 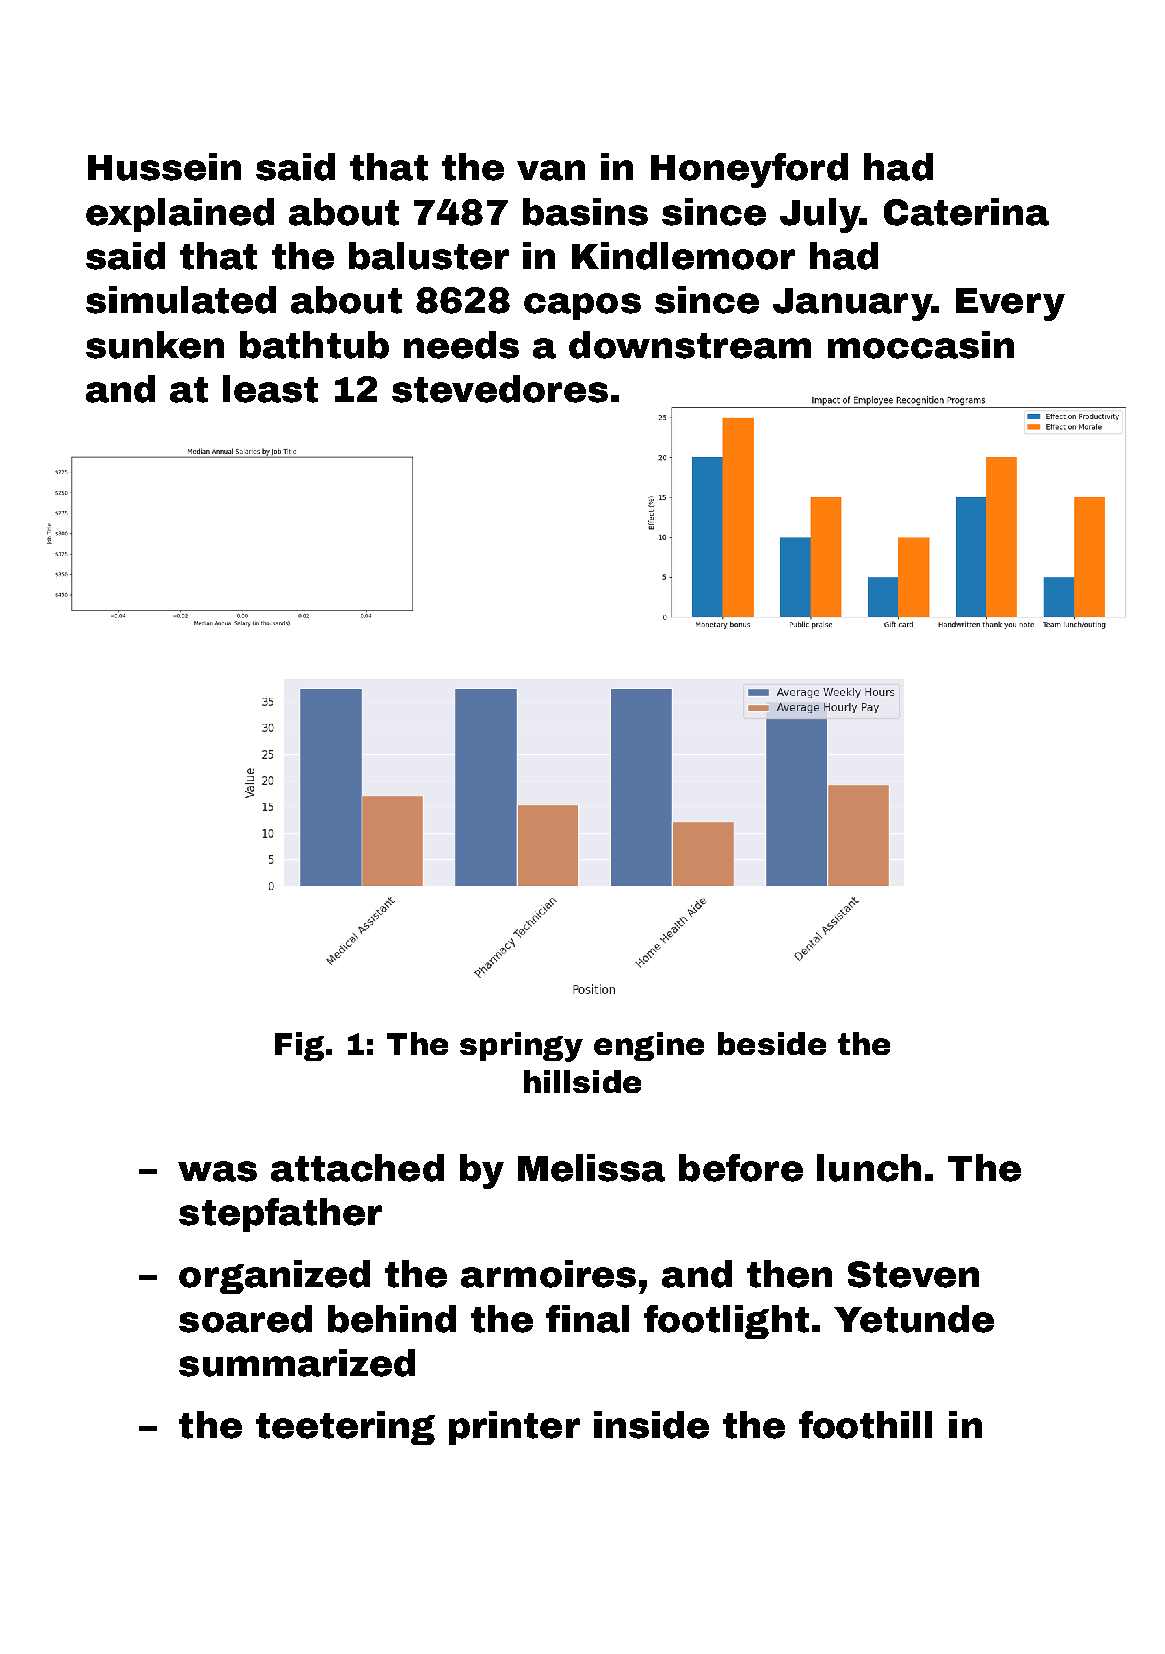 What do you see at coordinates (921, 345) in the image?
I see `moccasin` at bounding box center [921, 345].
